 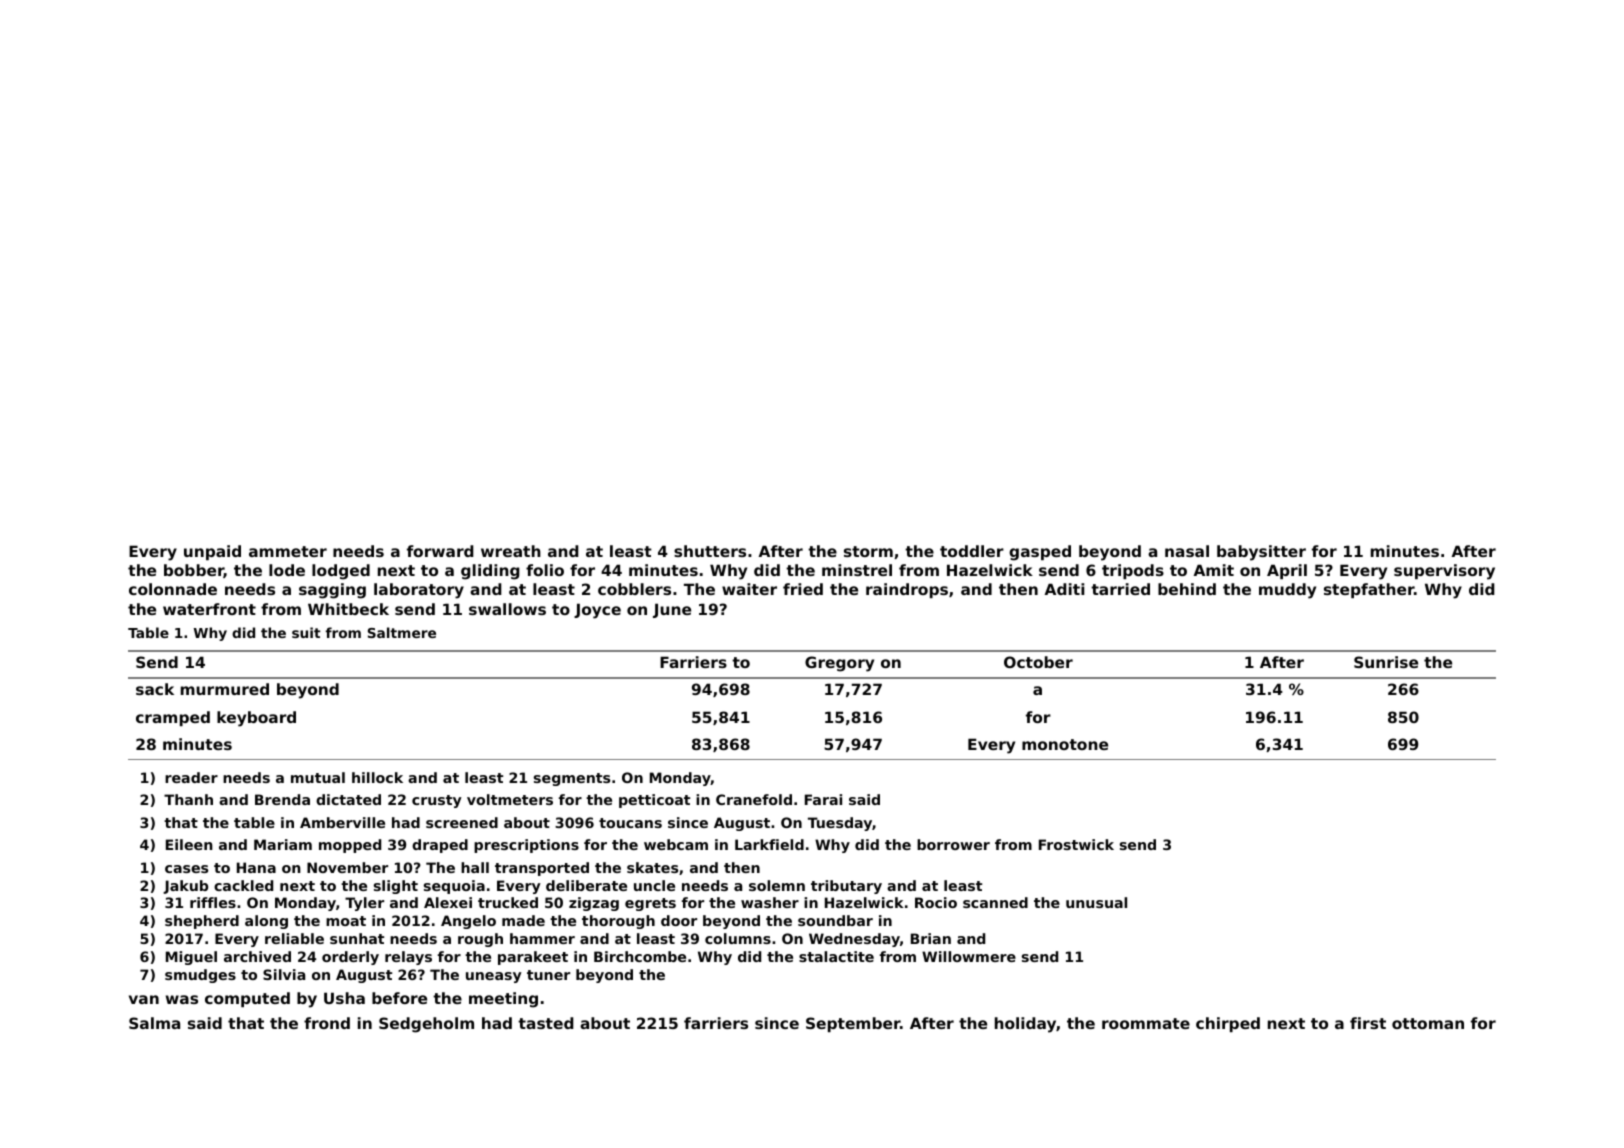 What do you see at coordinates (972, 551) in the image?
I see `toddler` at bounding box center [972, 551].
